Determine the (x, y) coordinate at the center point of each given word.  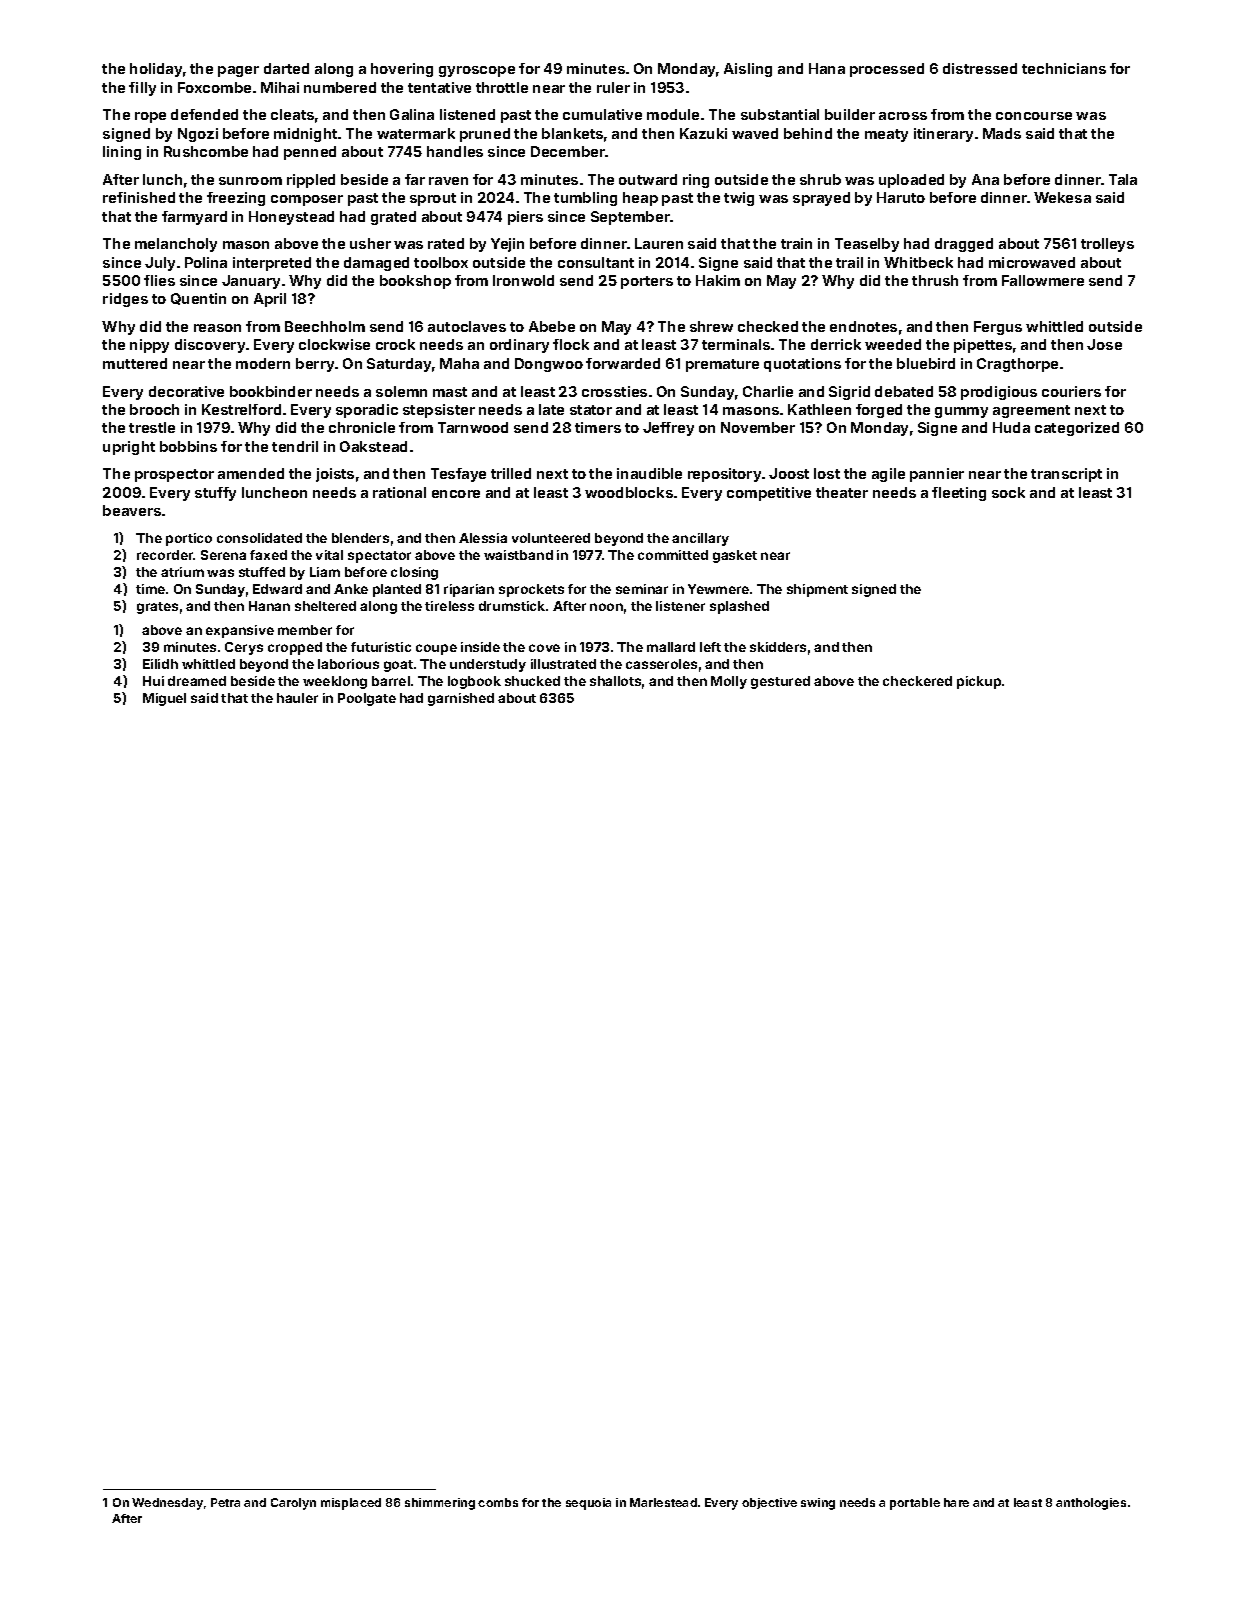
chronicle (362, 427)
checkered (917, 681)
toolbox (441, 262)
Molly (729, 682)
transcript (1066, 475)
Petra (225, 1502)
